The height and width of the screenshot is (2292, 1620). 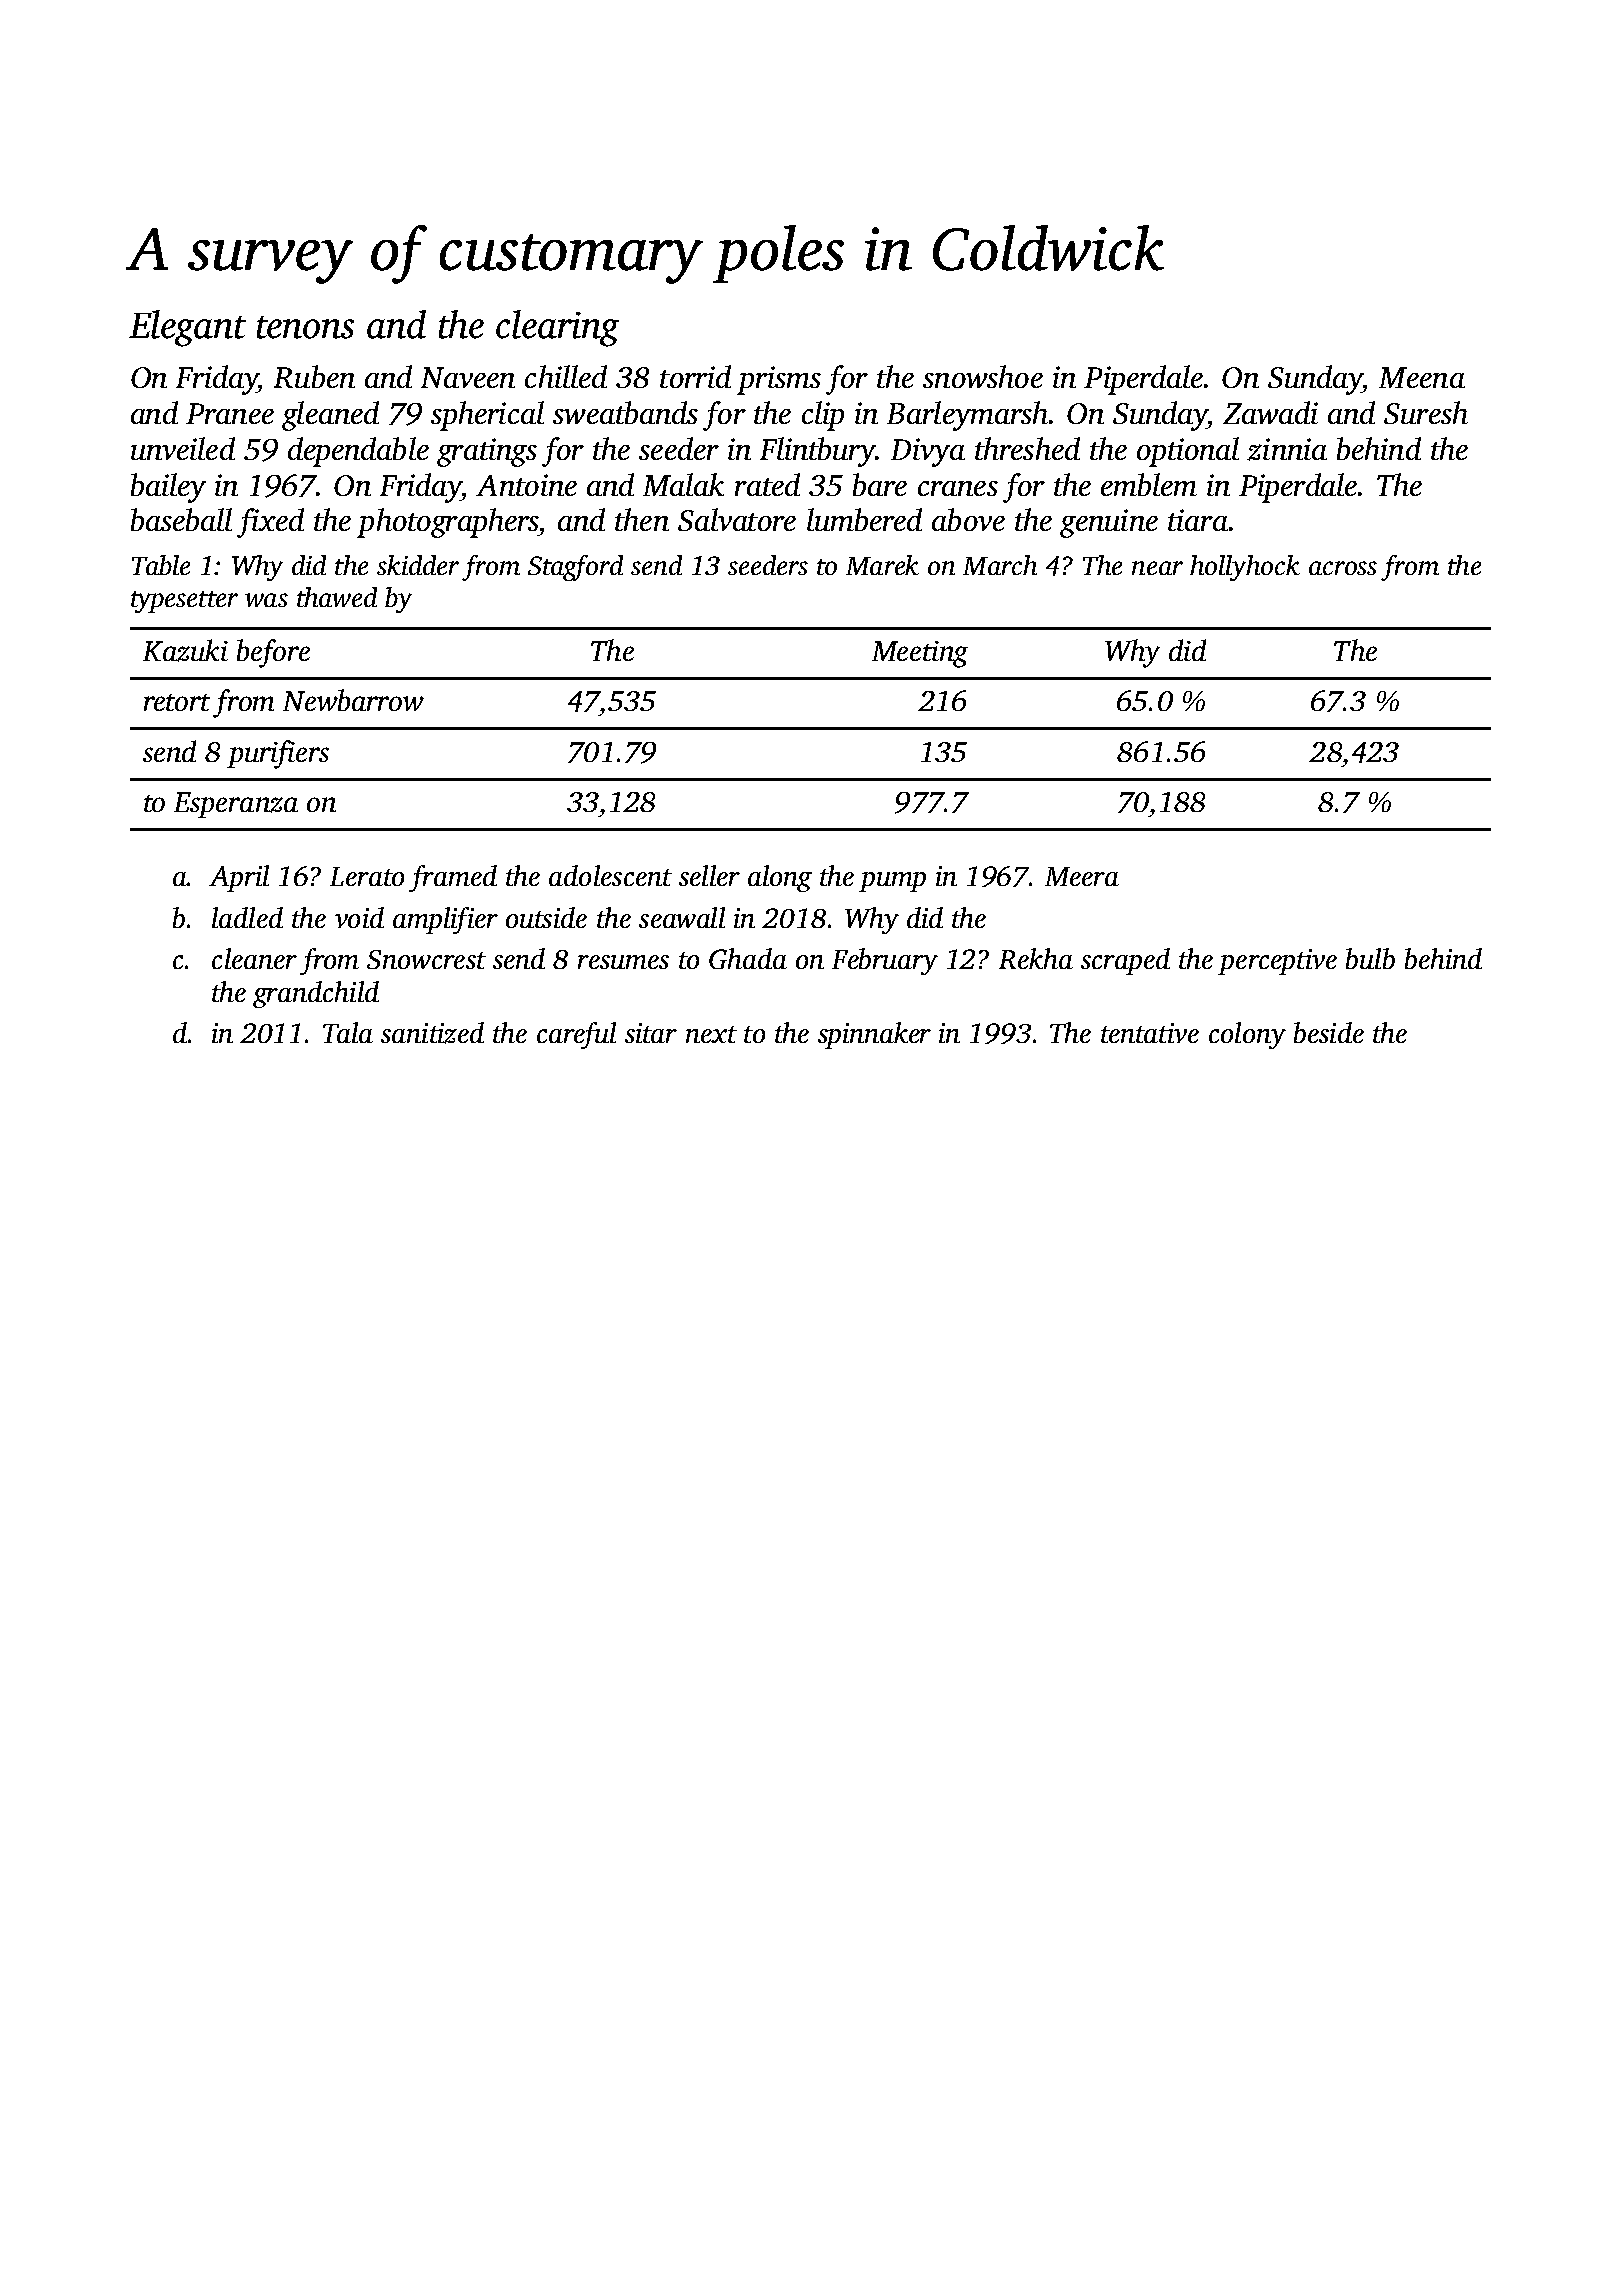 What do you see at coordinates (418, 565) in the screenshot?
I see `skidder` at bounding box center [418, 565].
